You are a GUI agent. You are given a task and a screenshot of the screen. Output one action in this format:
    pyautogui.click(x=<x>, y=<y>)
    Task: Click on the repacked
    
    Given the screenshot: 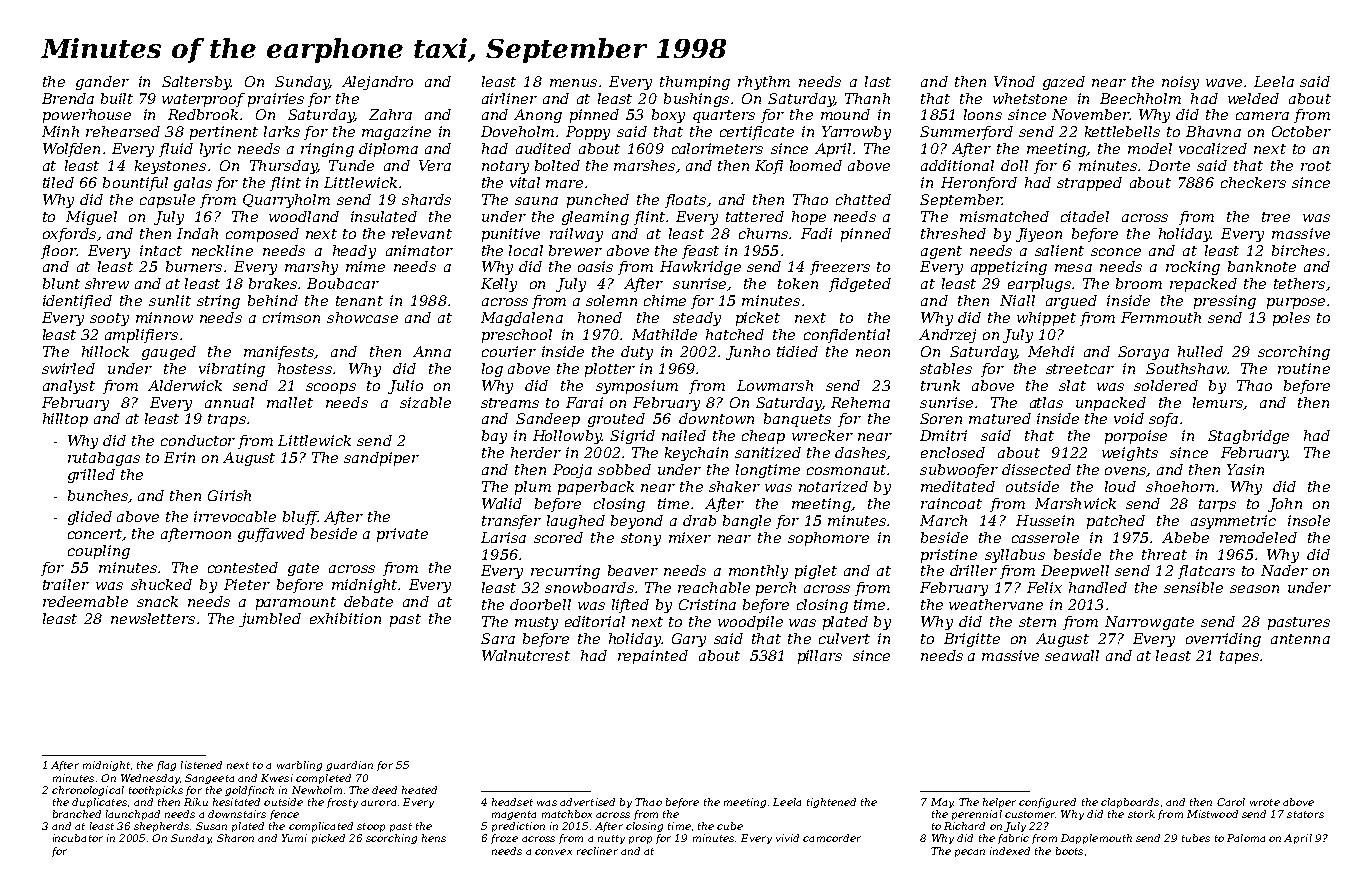 What is the action you would take?
    pyautogui.click(x=1203, y=285)
